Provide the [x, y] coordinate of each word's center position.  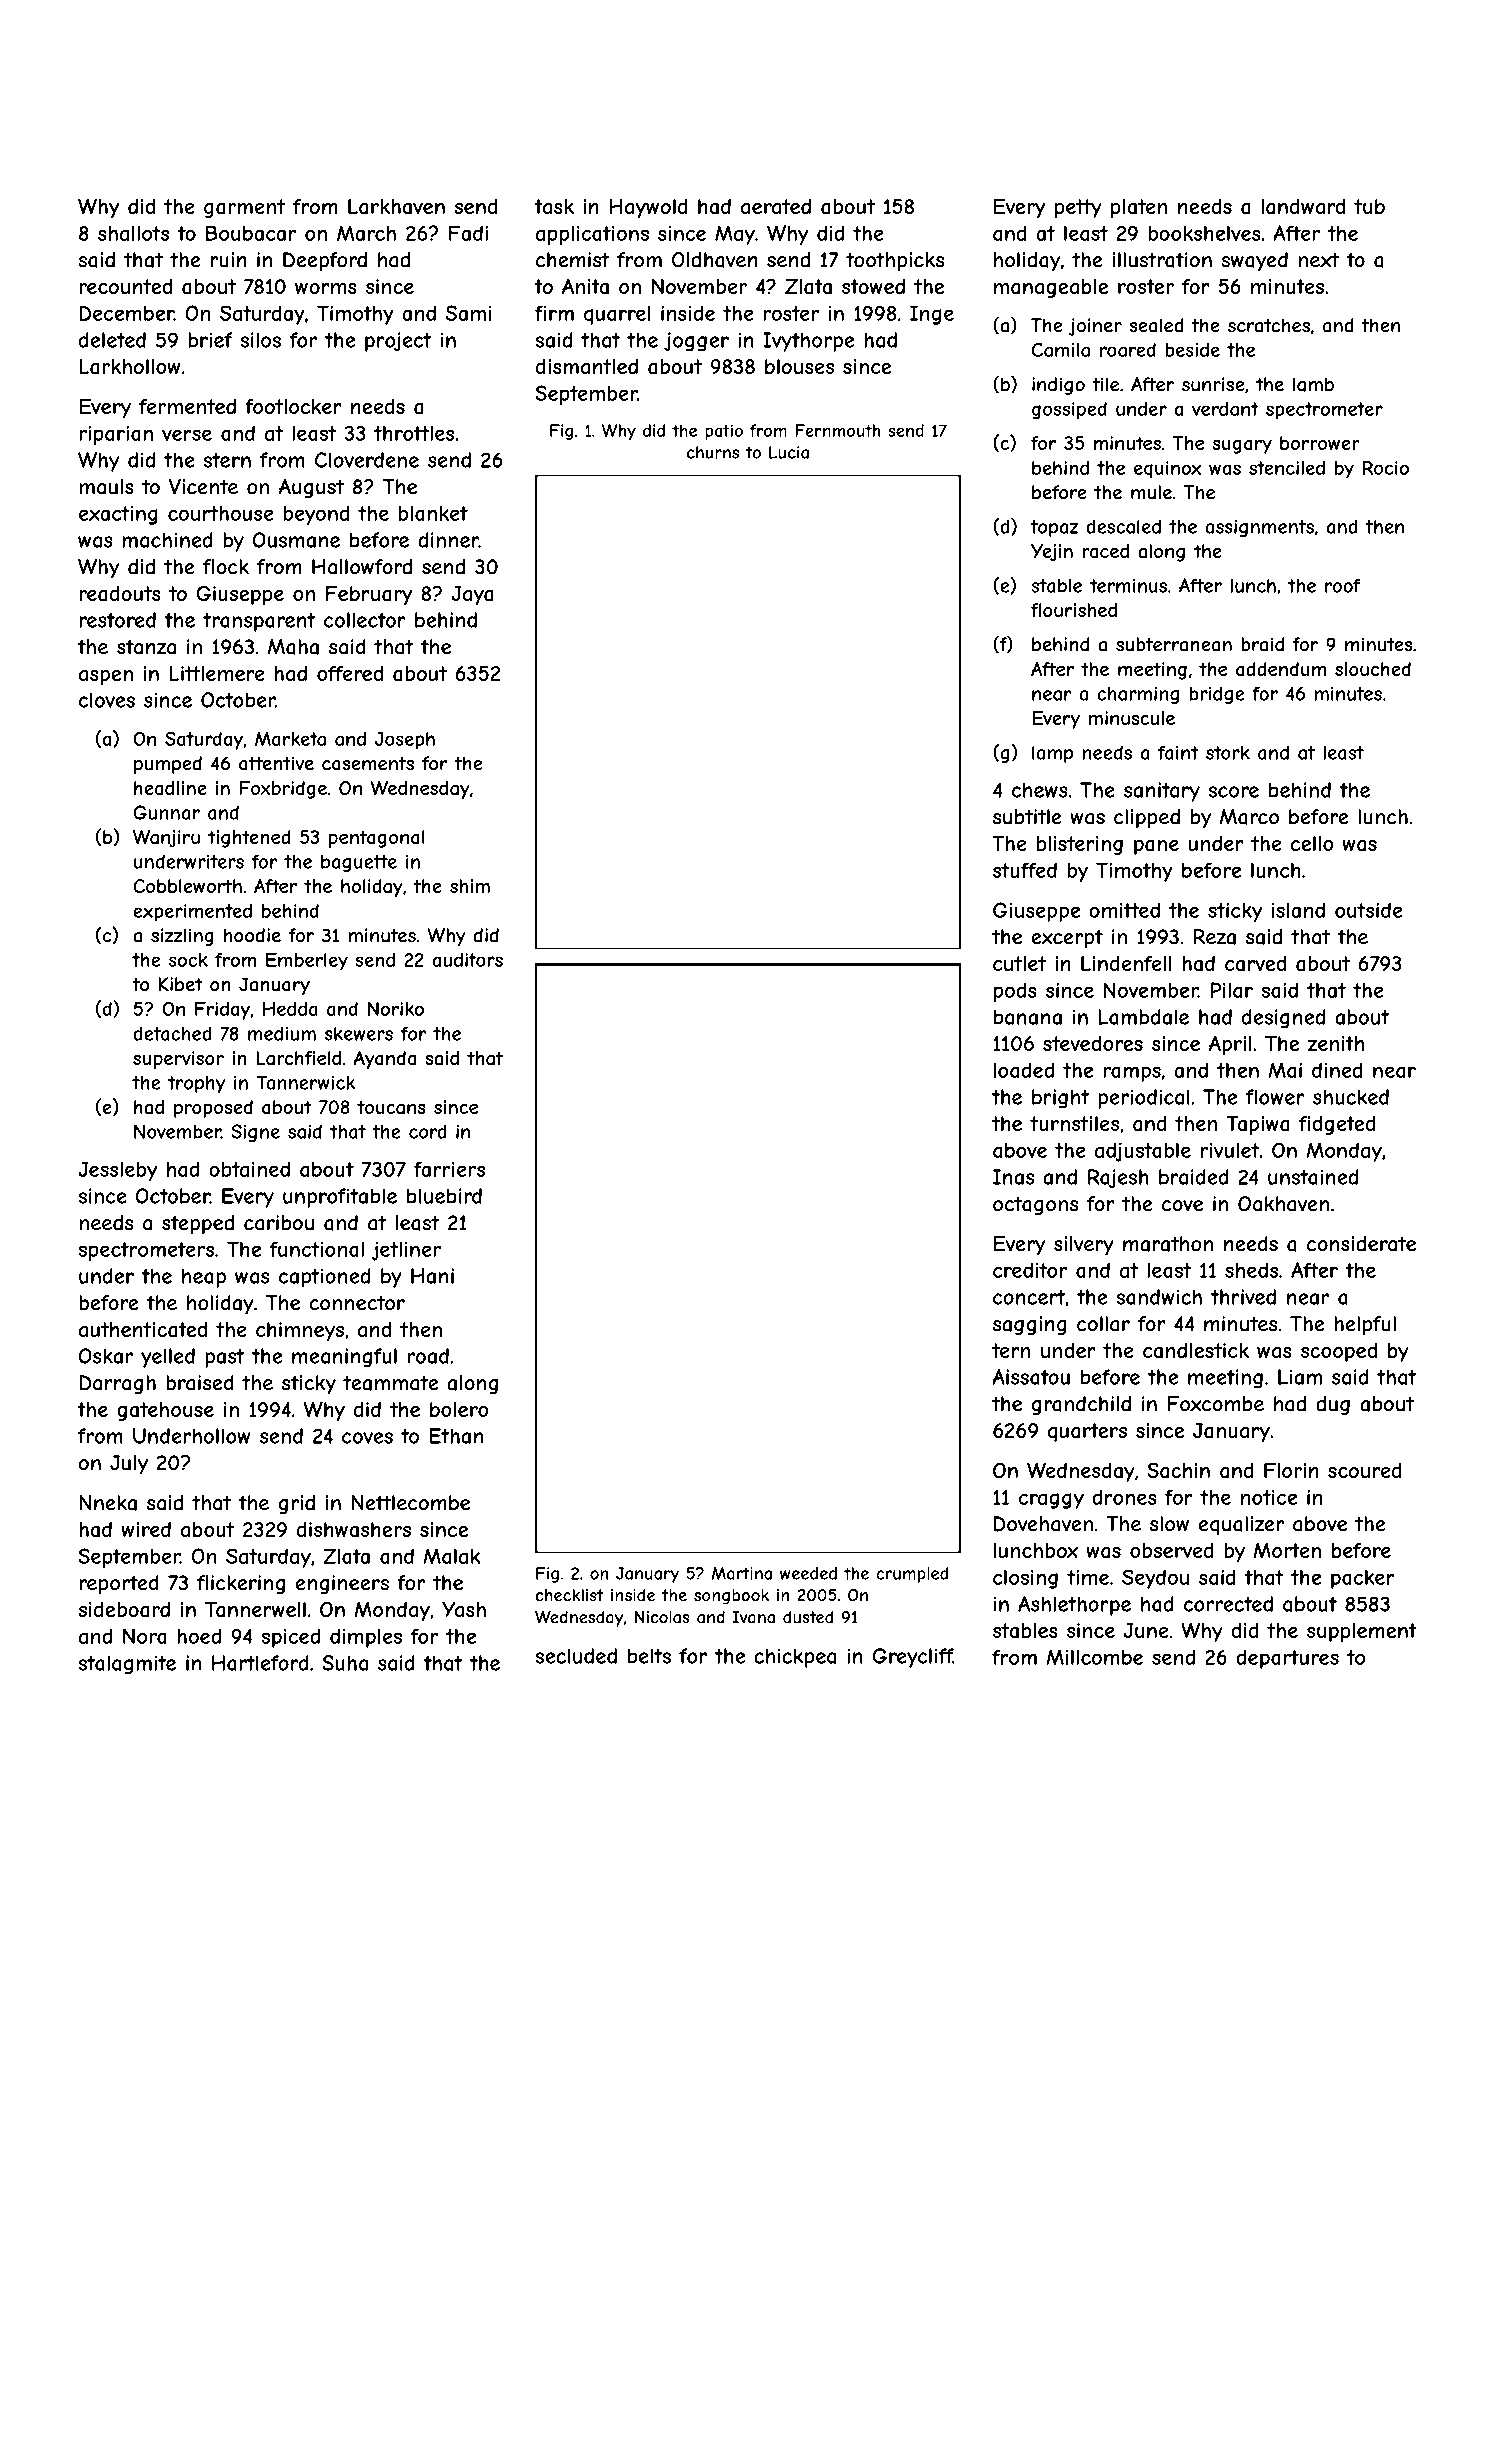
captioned [324, 1278]
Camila [1061, 349]
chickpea [795, 1658]
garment [244, 208]
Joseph [405, 741]
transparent [259, 622]
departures [1287, 1659]
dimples [366, 1638]
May [735, 235]
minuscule [1131, 718]
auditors [467, 960]
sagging [1030, 1325]
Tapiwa [1258, 1125]
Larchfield [298, 1058]
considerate [1361, 1244]
